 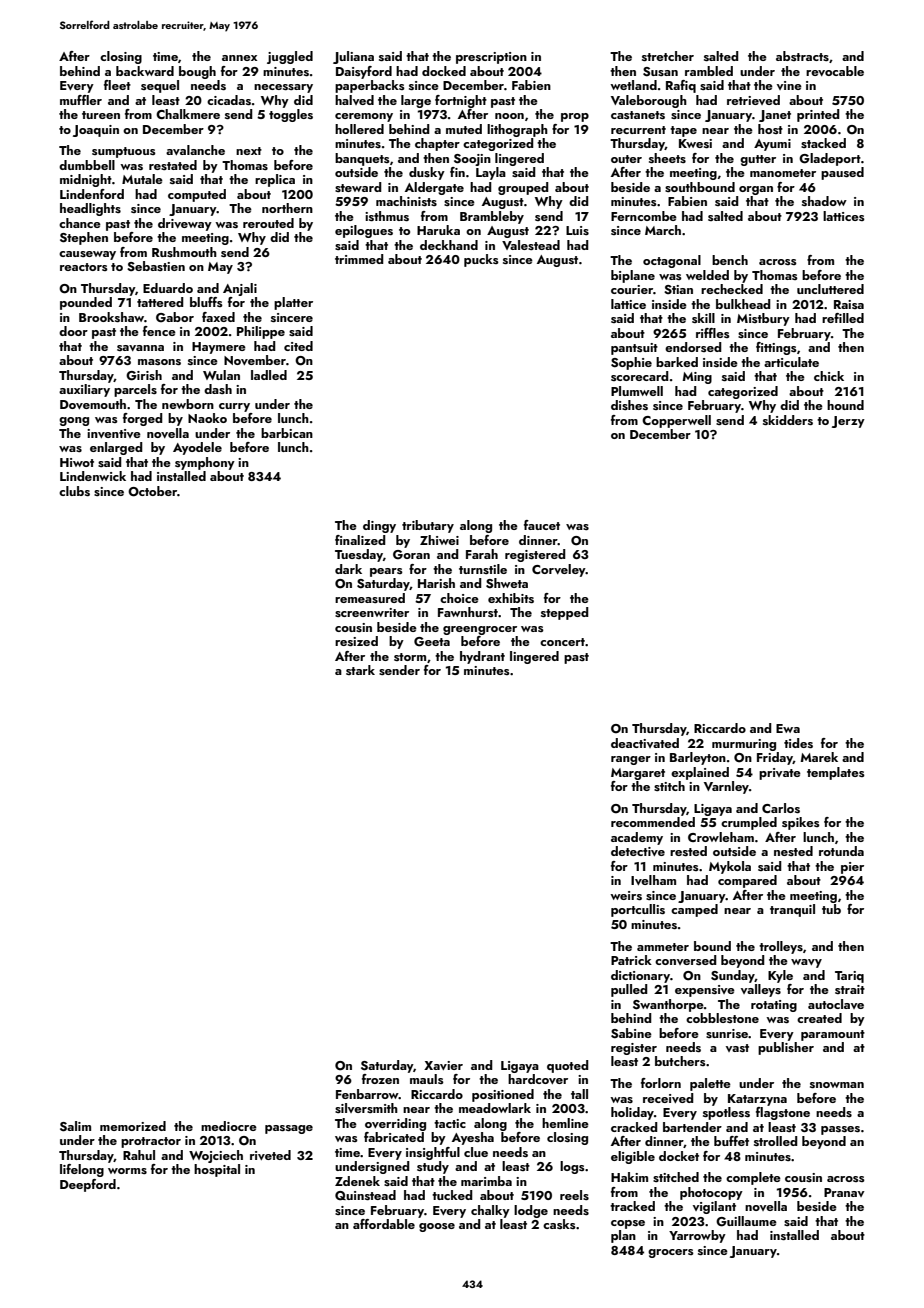 What do you see at coordinates (437, 1227) in the screenshot?
I see `goose` at bounding box center [437, 1227].
